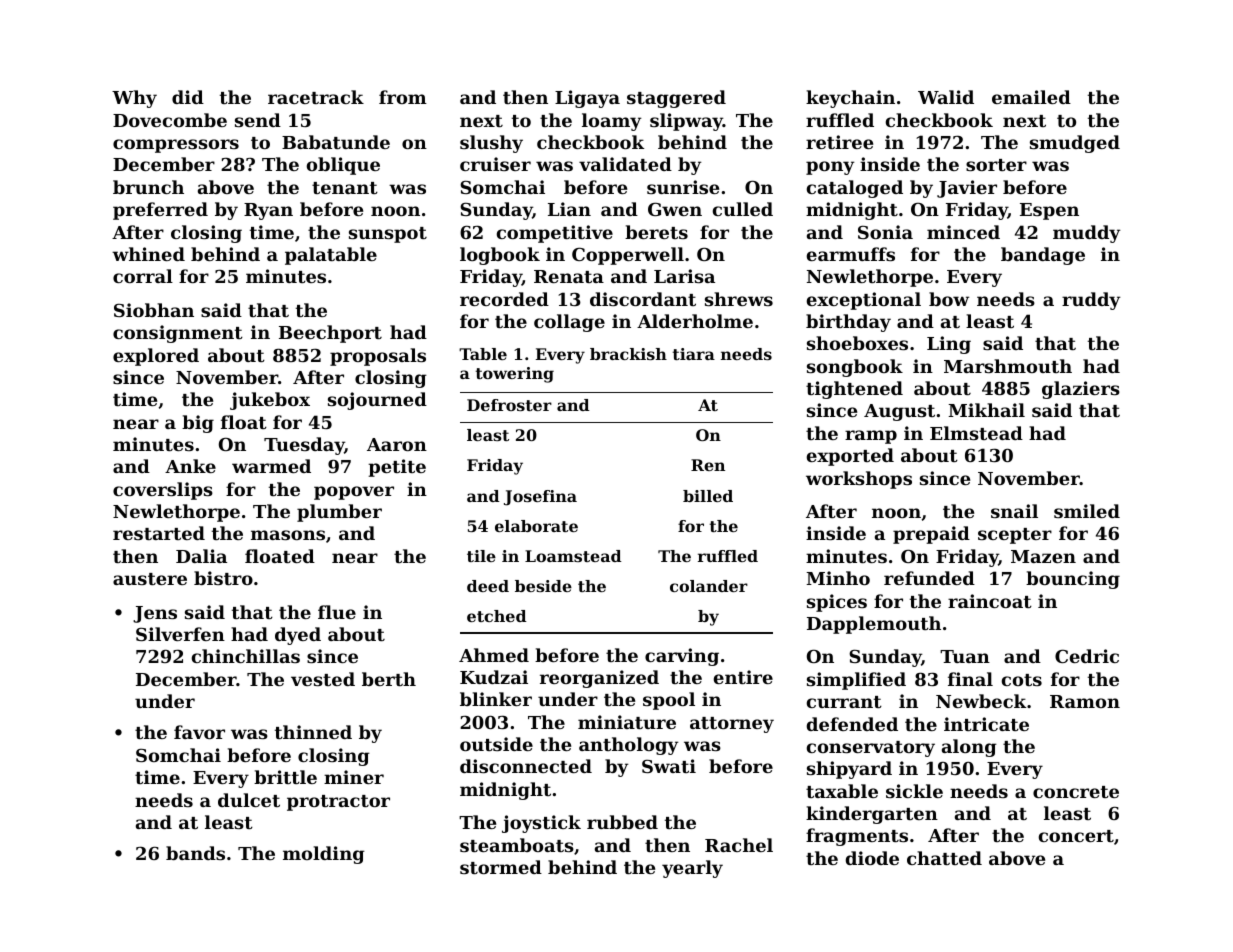  Describe the element at coordinates (1087, 511) in the document. I see `smiled` at that location.
